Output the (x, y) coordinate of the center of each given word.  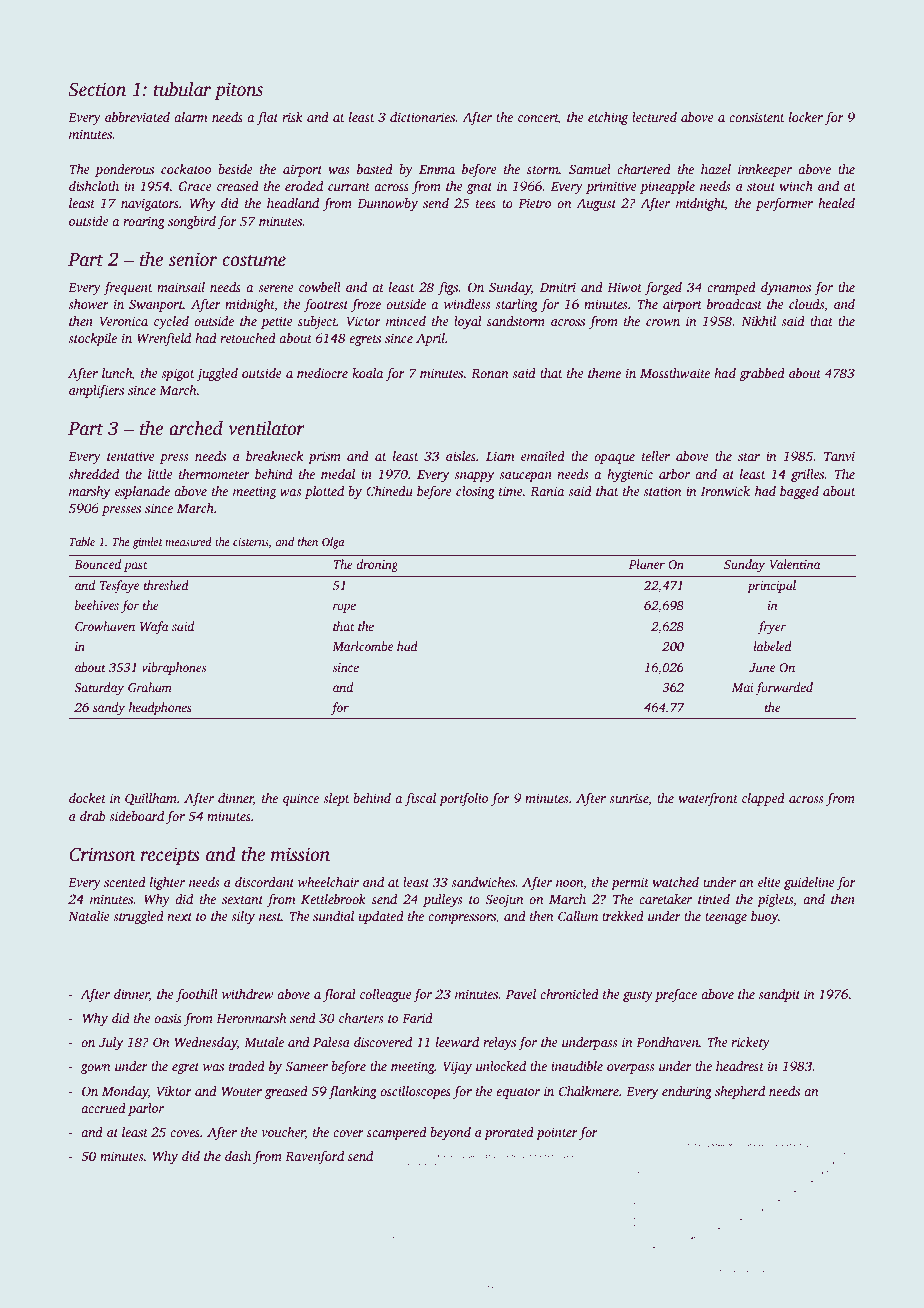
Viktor (174, 1091)
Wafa (154, 627)
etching (608, 118)
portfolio (463, 799)
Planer (647, 564)
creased (238, 186)
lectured (654, 117)
